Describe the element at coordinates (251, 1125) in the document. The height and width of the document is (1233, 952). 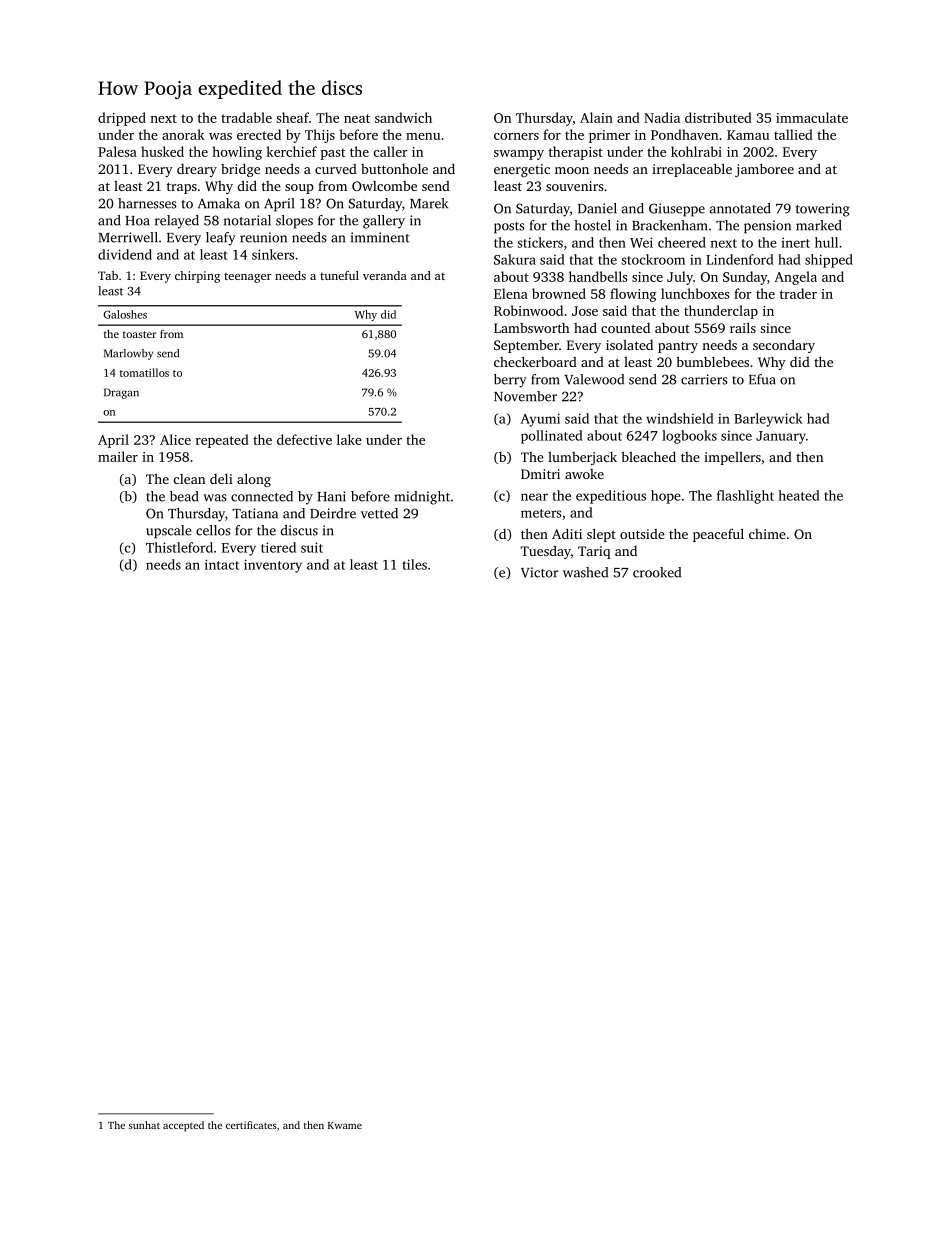
I see `certificates` at that location.
